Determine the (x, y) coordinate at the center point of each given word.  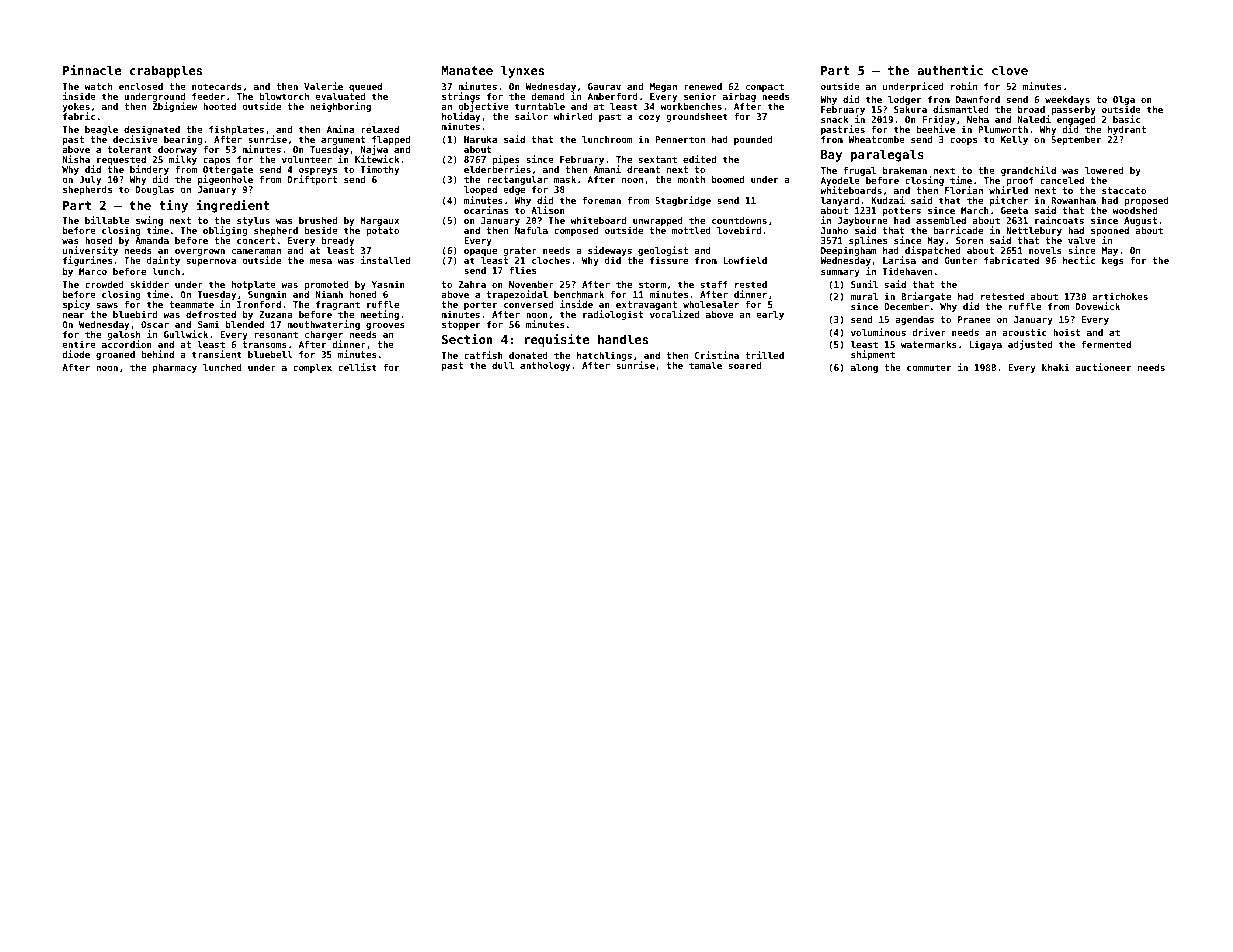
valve (1082, 240)
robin (964, 86)
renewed (703, 86)
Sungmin (267, 295)
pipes (506, 160)
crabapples (166, 71)
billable (107, 220)
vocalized (674, 314)
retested (1002, 296)
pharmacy (175, 368)
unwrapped (658, 221)
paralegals (887, 155)
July (90, 180)
